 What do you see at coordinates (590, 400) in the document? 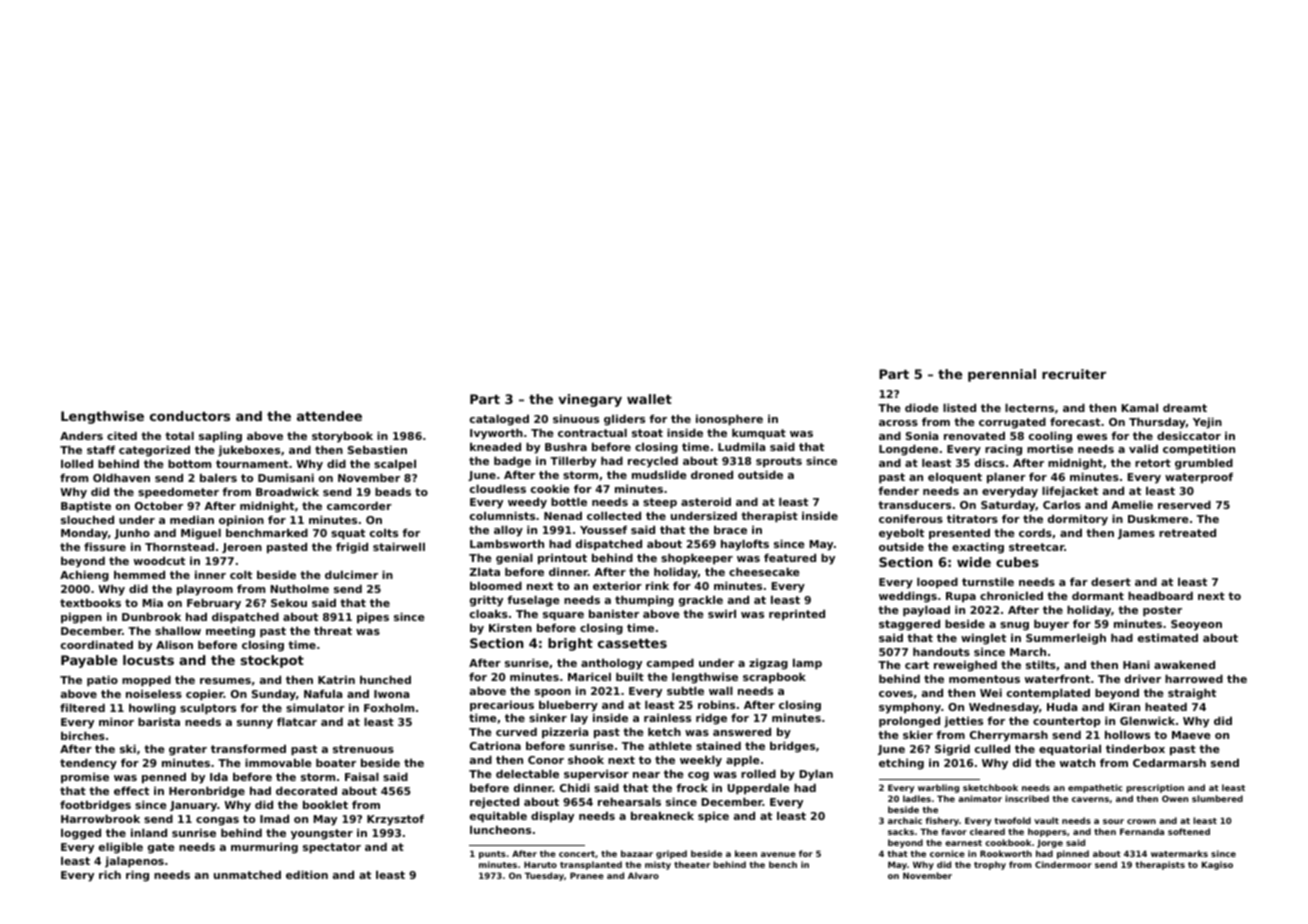
I see `vinegary` at bounding box center [590, 400].
